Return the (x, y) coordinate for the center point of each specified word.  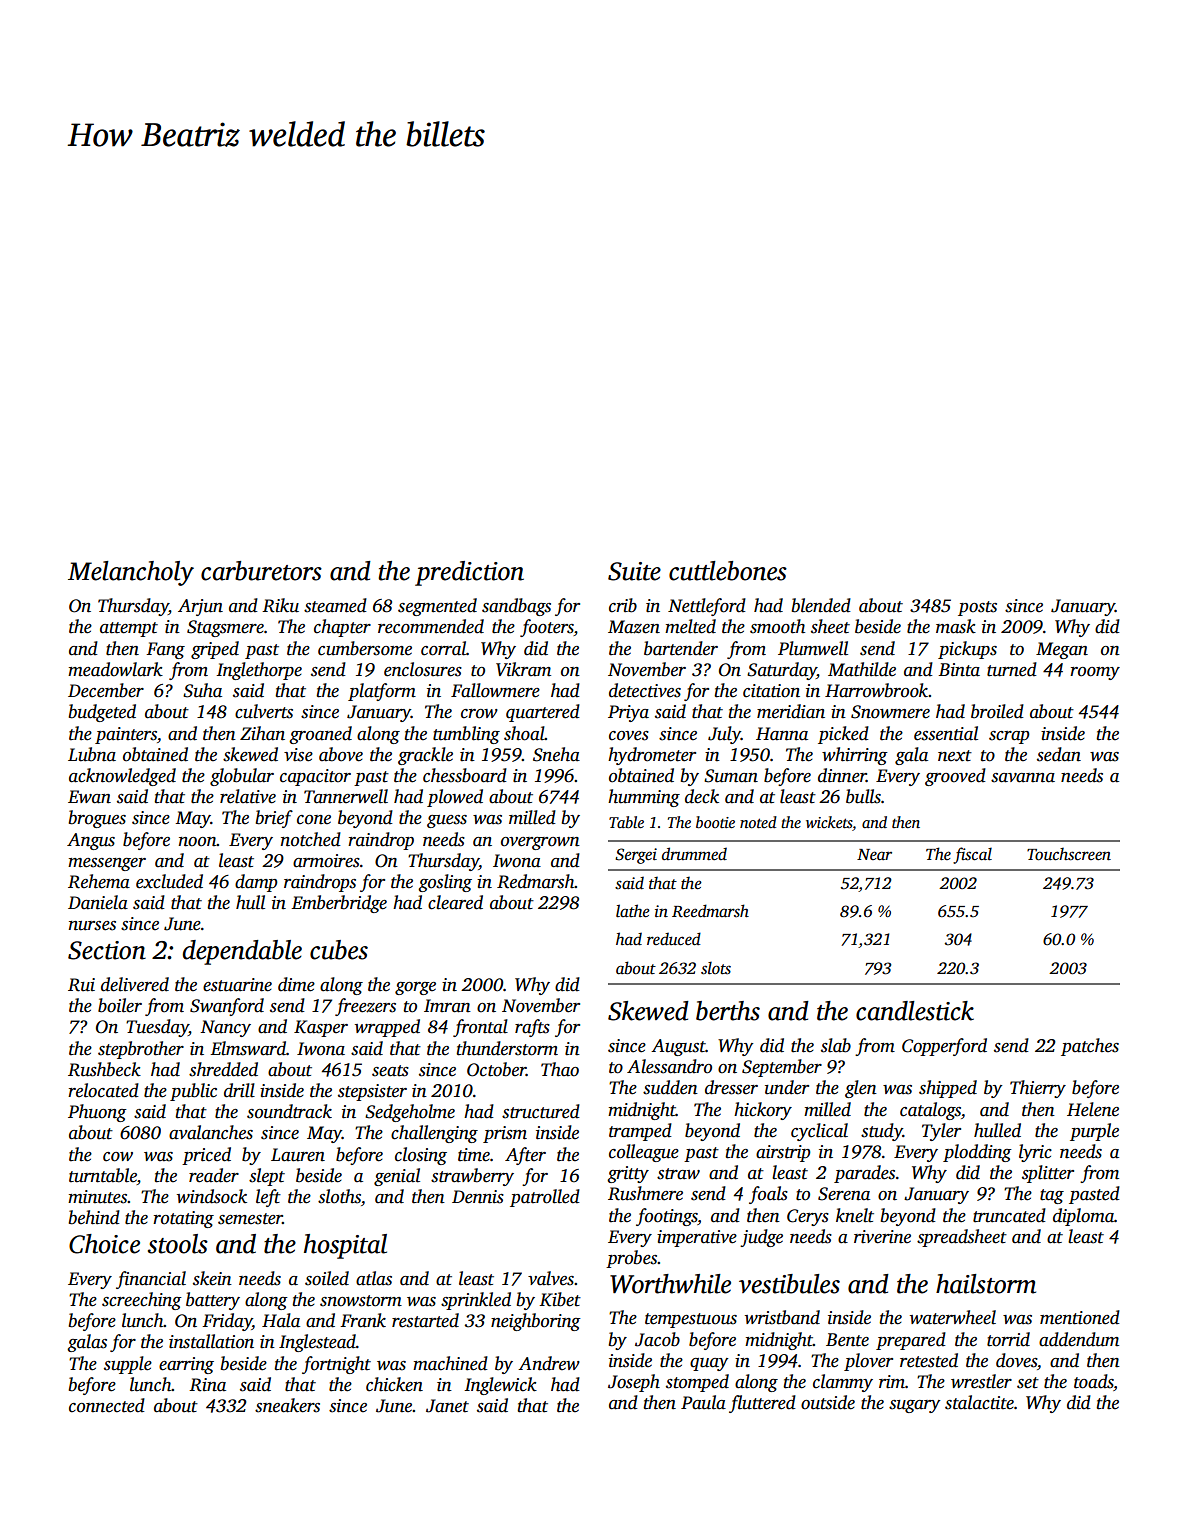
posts (977, 608)
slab (836, 1045)
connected (107, 1405)
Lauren (298, 1155)
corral (443, 648)
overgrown (540, 843)
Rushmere (645, 1193)
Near (874, 854)
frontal (480, 1028)
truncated (1009, 1215)
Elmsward (248, 1048)
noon (198, 842)
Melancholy (131, 573)
